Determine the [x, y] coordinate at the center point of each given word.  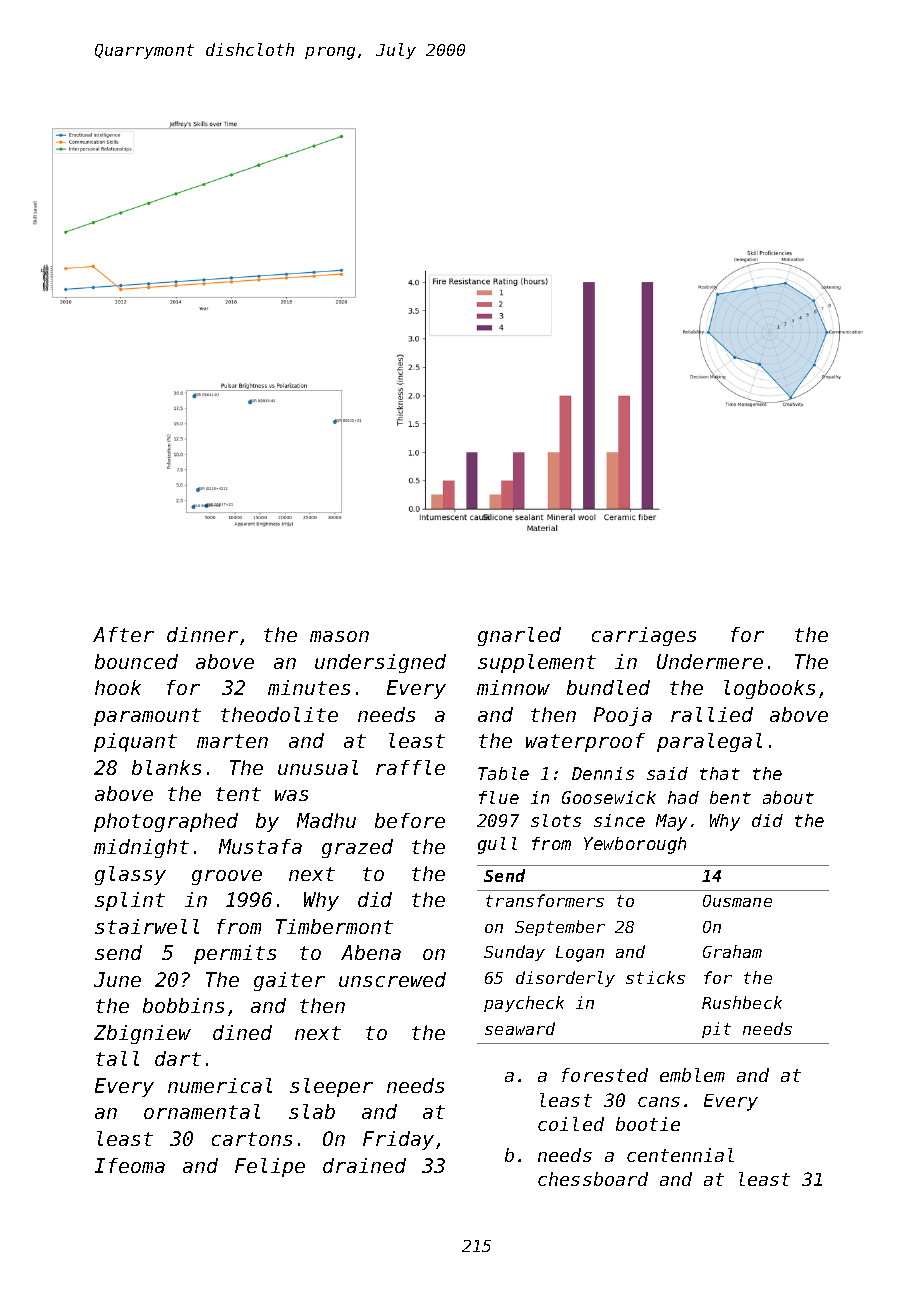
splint [130, 901]
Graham [732, 951]
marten [232, 741]
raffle [410, 767]
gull [497, 845]
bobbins [183, 1005]
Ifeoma [130, 1165]
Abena [371, 952]
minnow [513, 687]
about [788, 797]
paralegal [709, 742]
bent [730, 797]
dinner [202, 634]
